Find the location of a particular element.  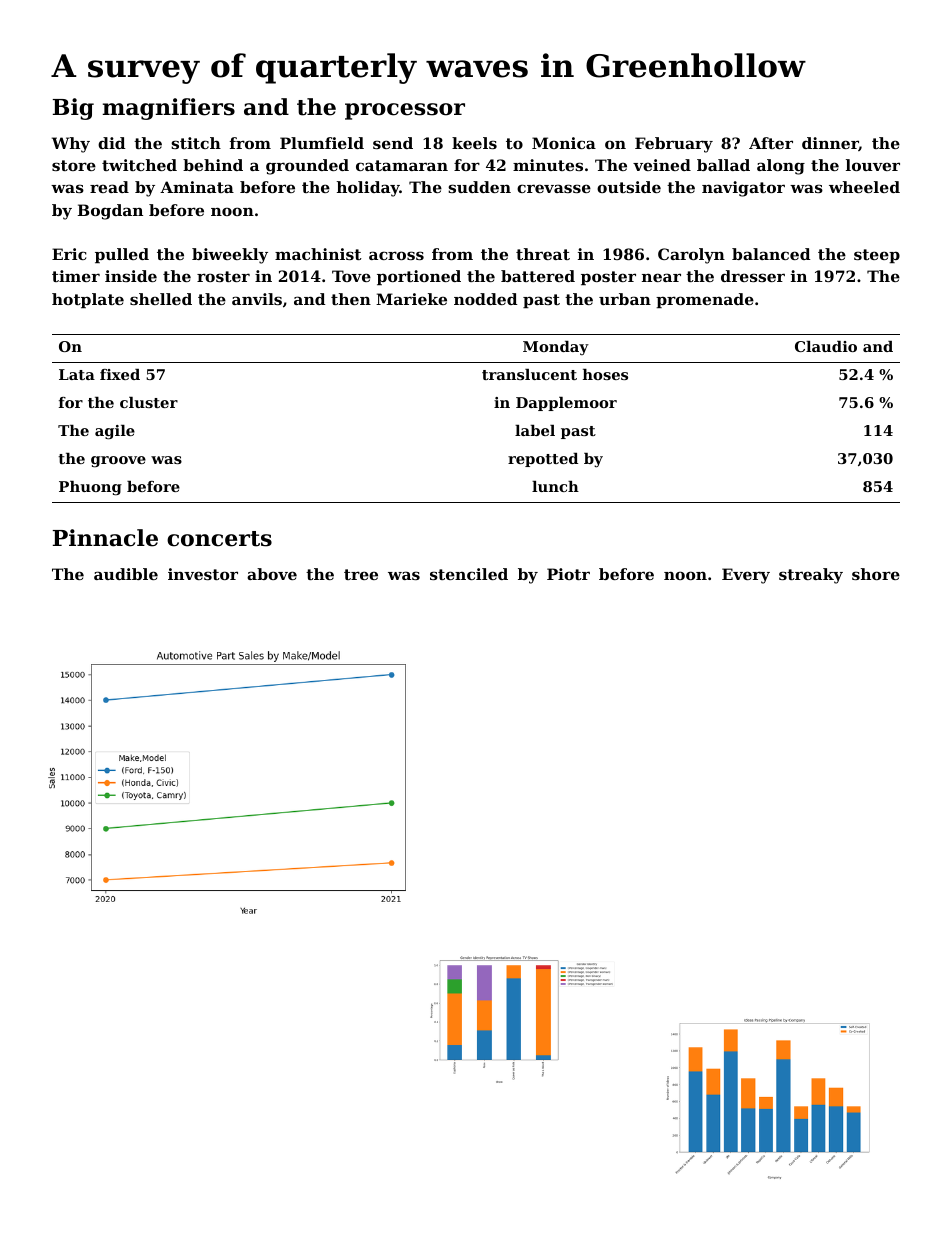

audible is located at coordinates (126, 574).
